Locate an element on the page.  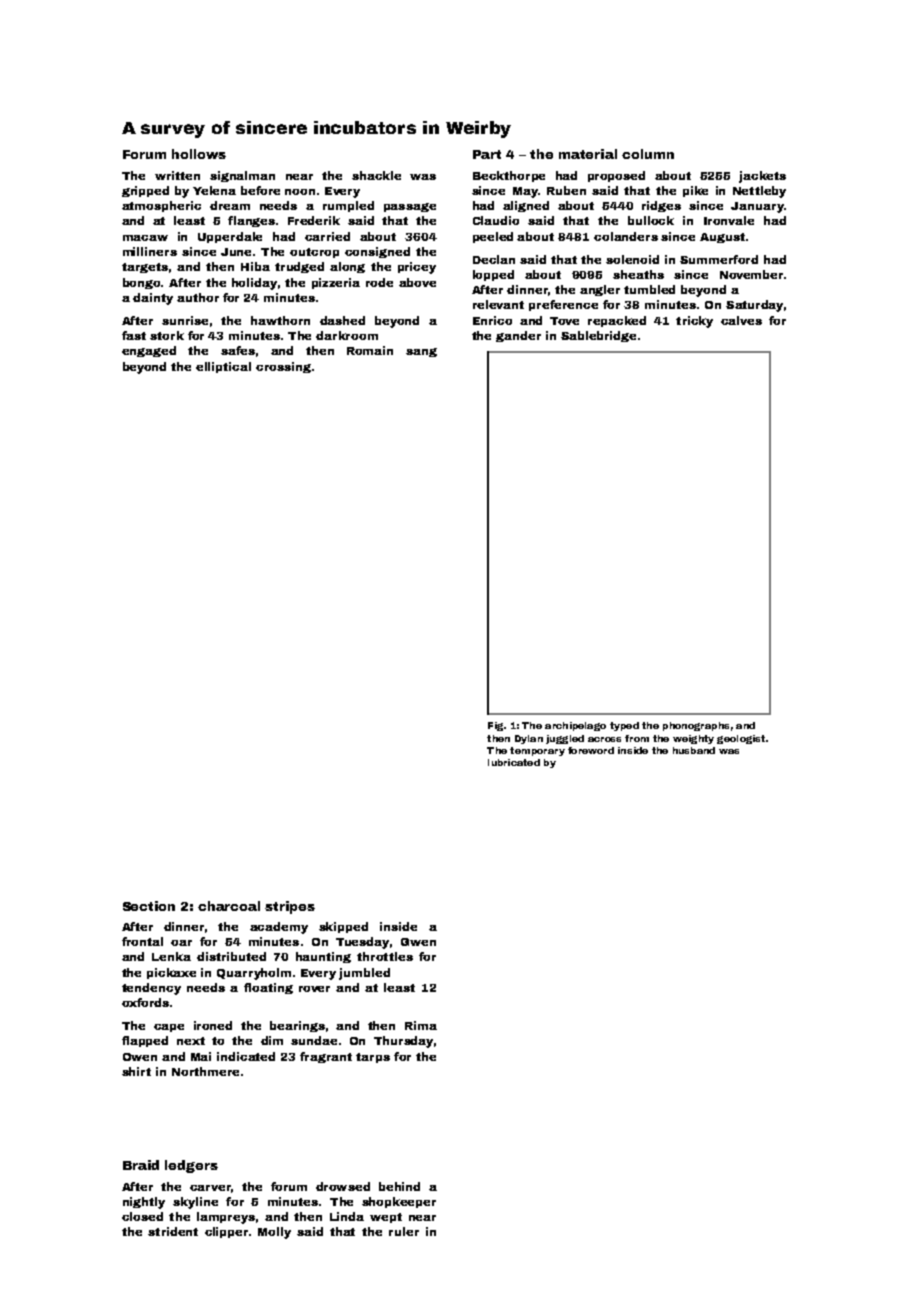
column is located at coordinates (648, 154).
